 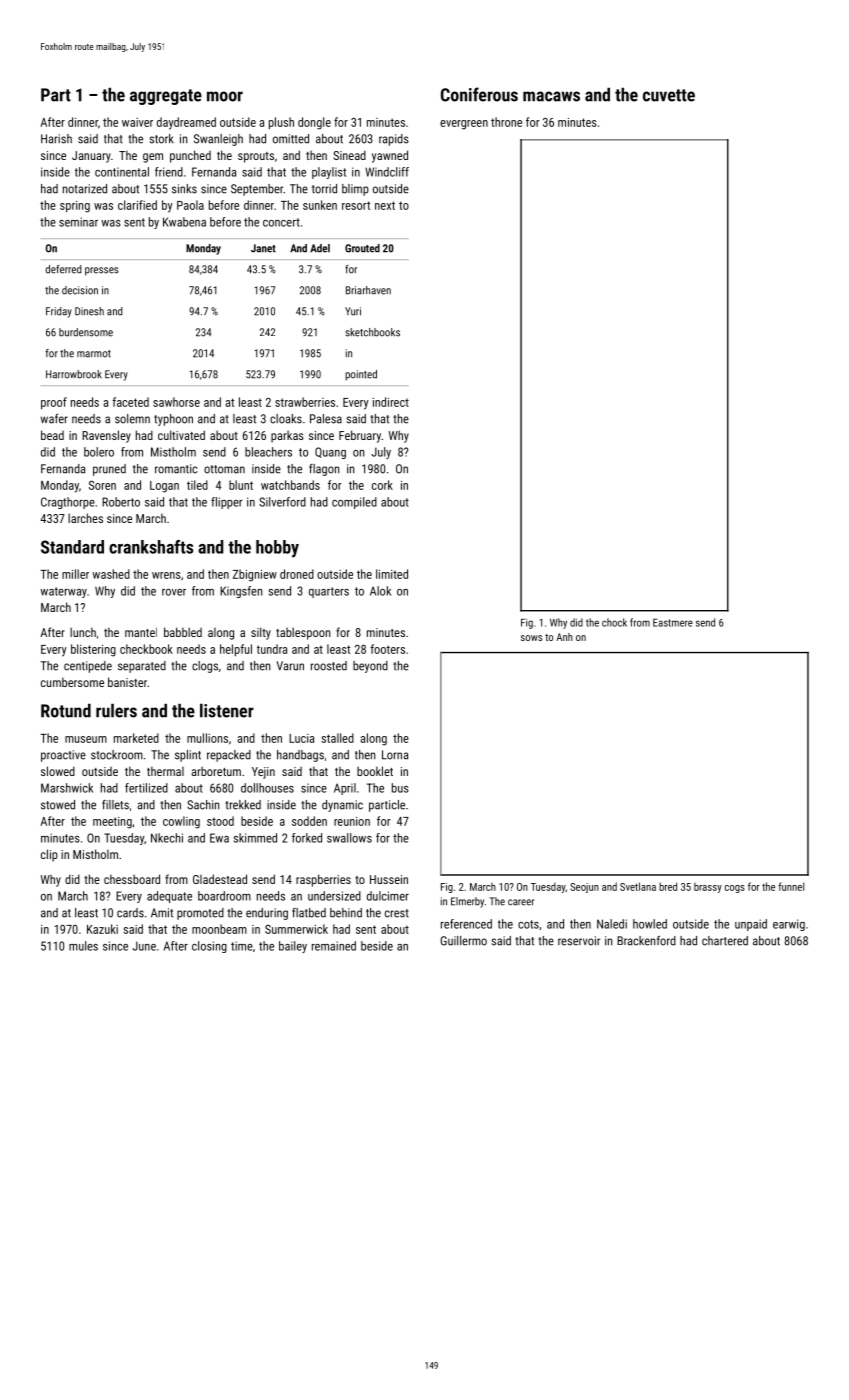 I want to click on sketchbooks, so click(x=373, y=332).
